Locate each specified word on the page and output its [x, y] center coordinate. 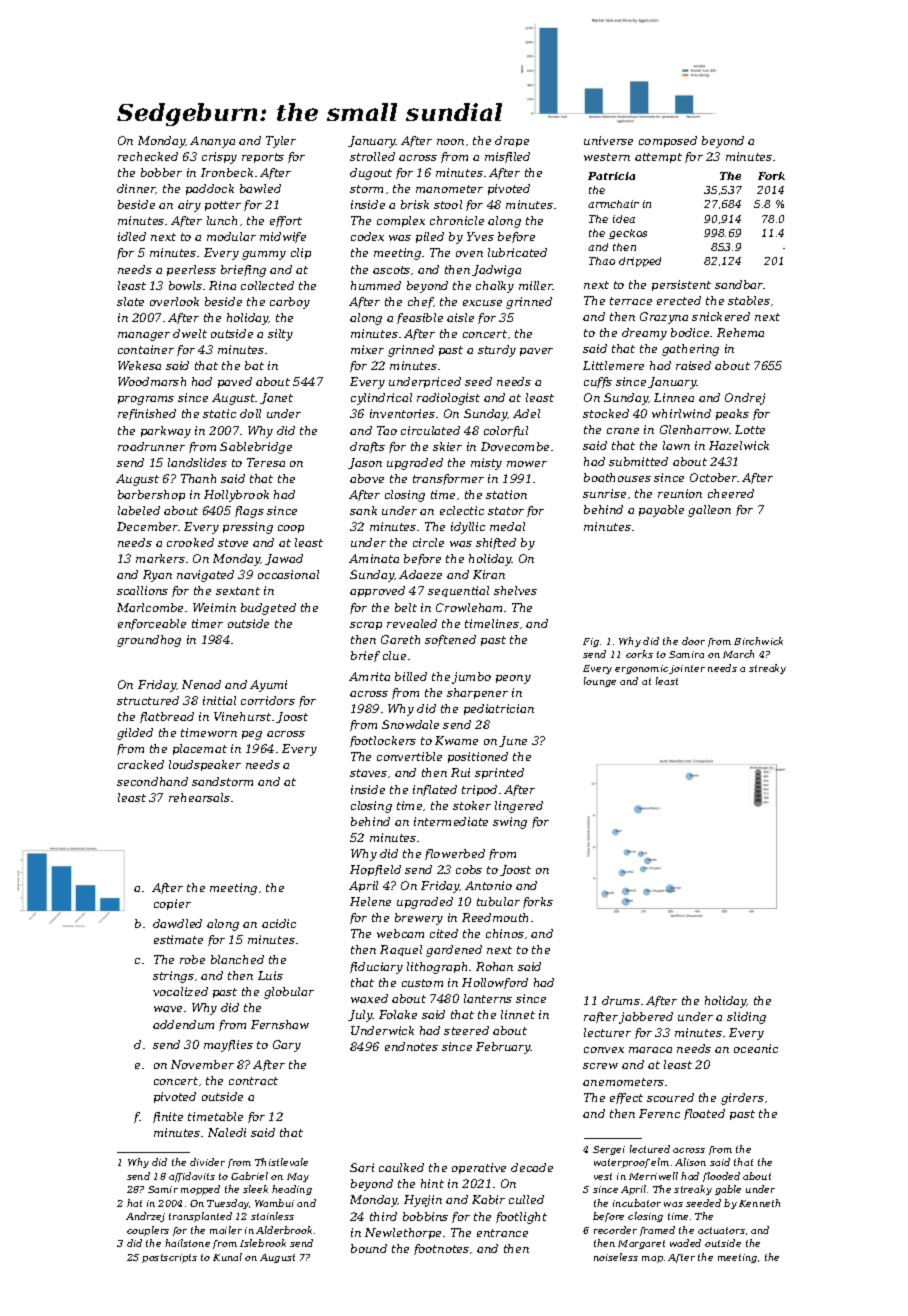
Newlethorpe [403, 1233]
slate [130, 301]
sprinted [499, 773]
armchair [613, 204]
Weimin [214, 607]
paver [536, 352]
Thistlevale [281, 1162]
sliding [746, 1018]
